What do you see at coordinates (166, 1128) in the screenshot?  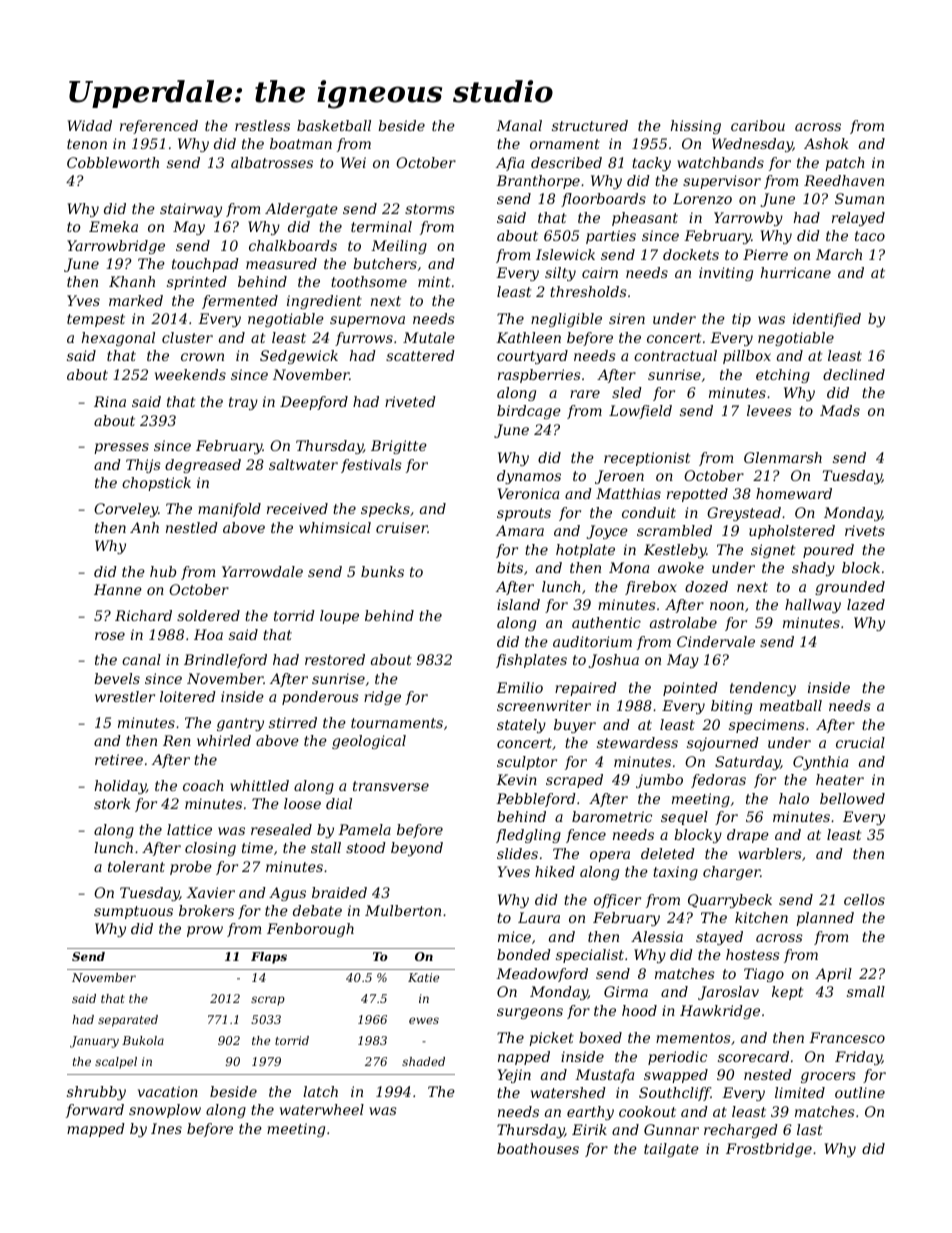 I see `Ines` at bounding box center [166, 1128].
